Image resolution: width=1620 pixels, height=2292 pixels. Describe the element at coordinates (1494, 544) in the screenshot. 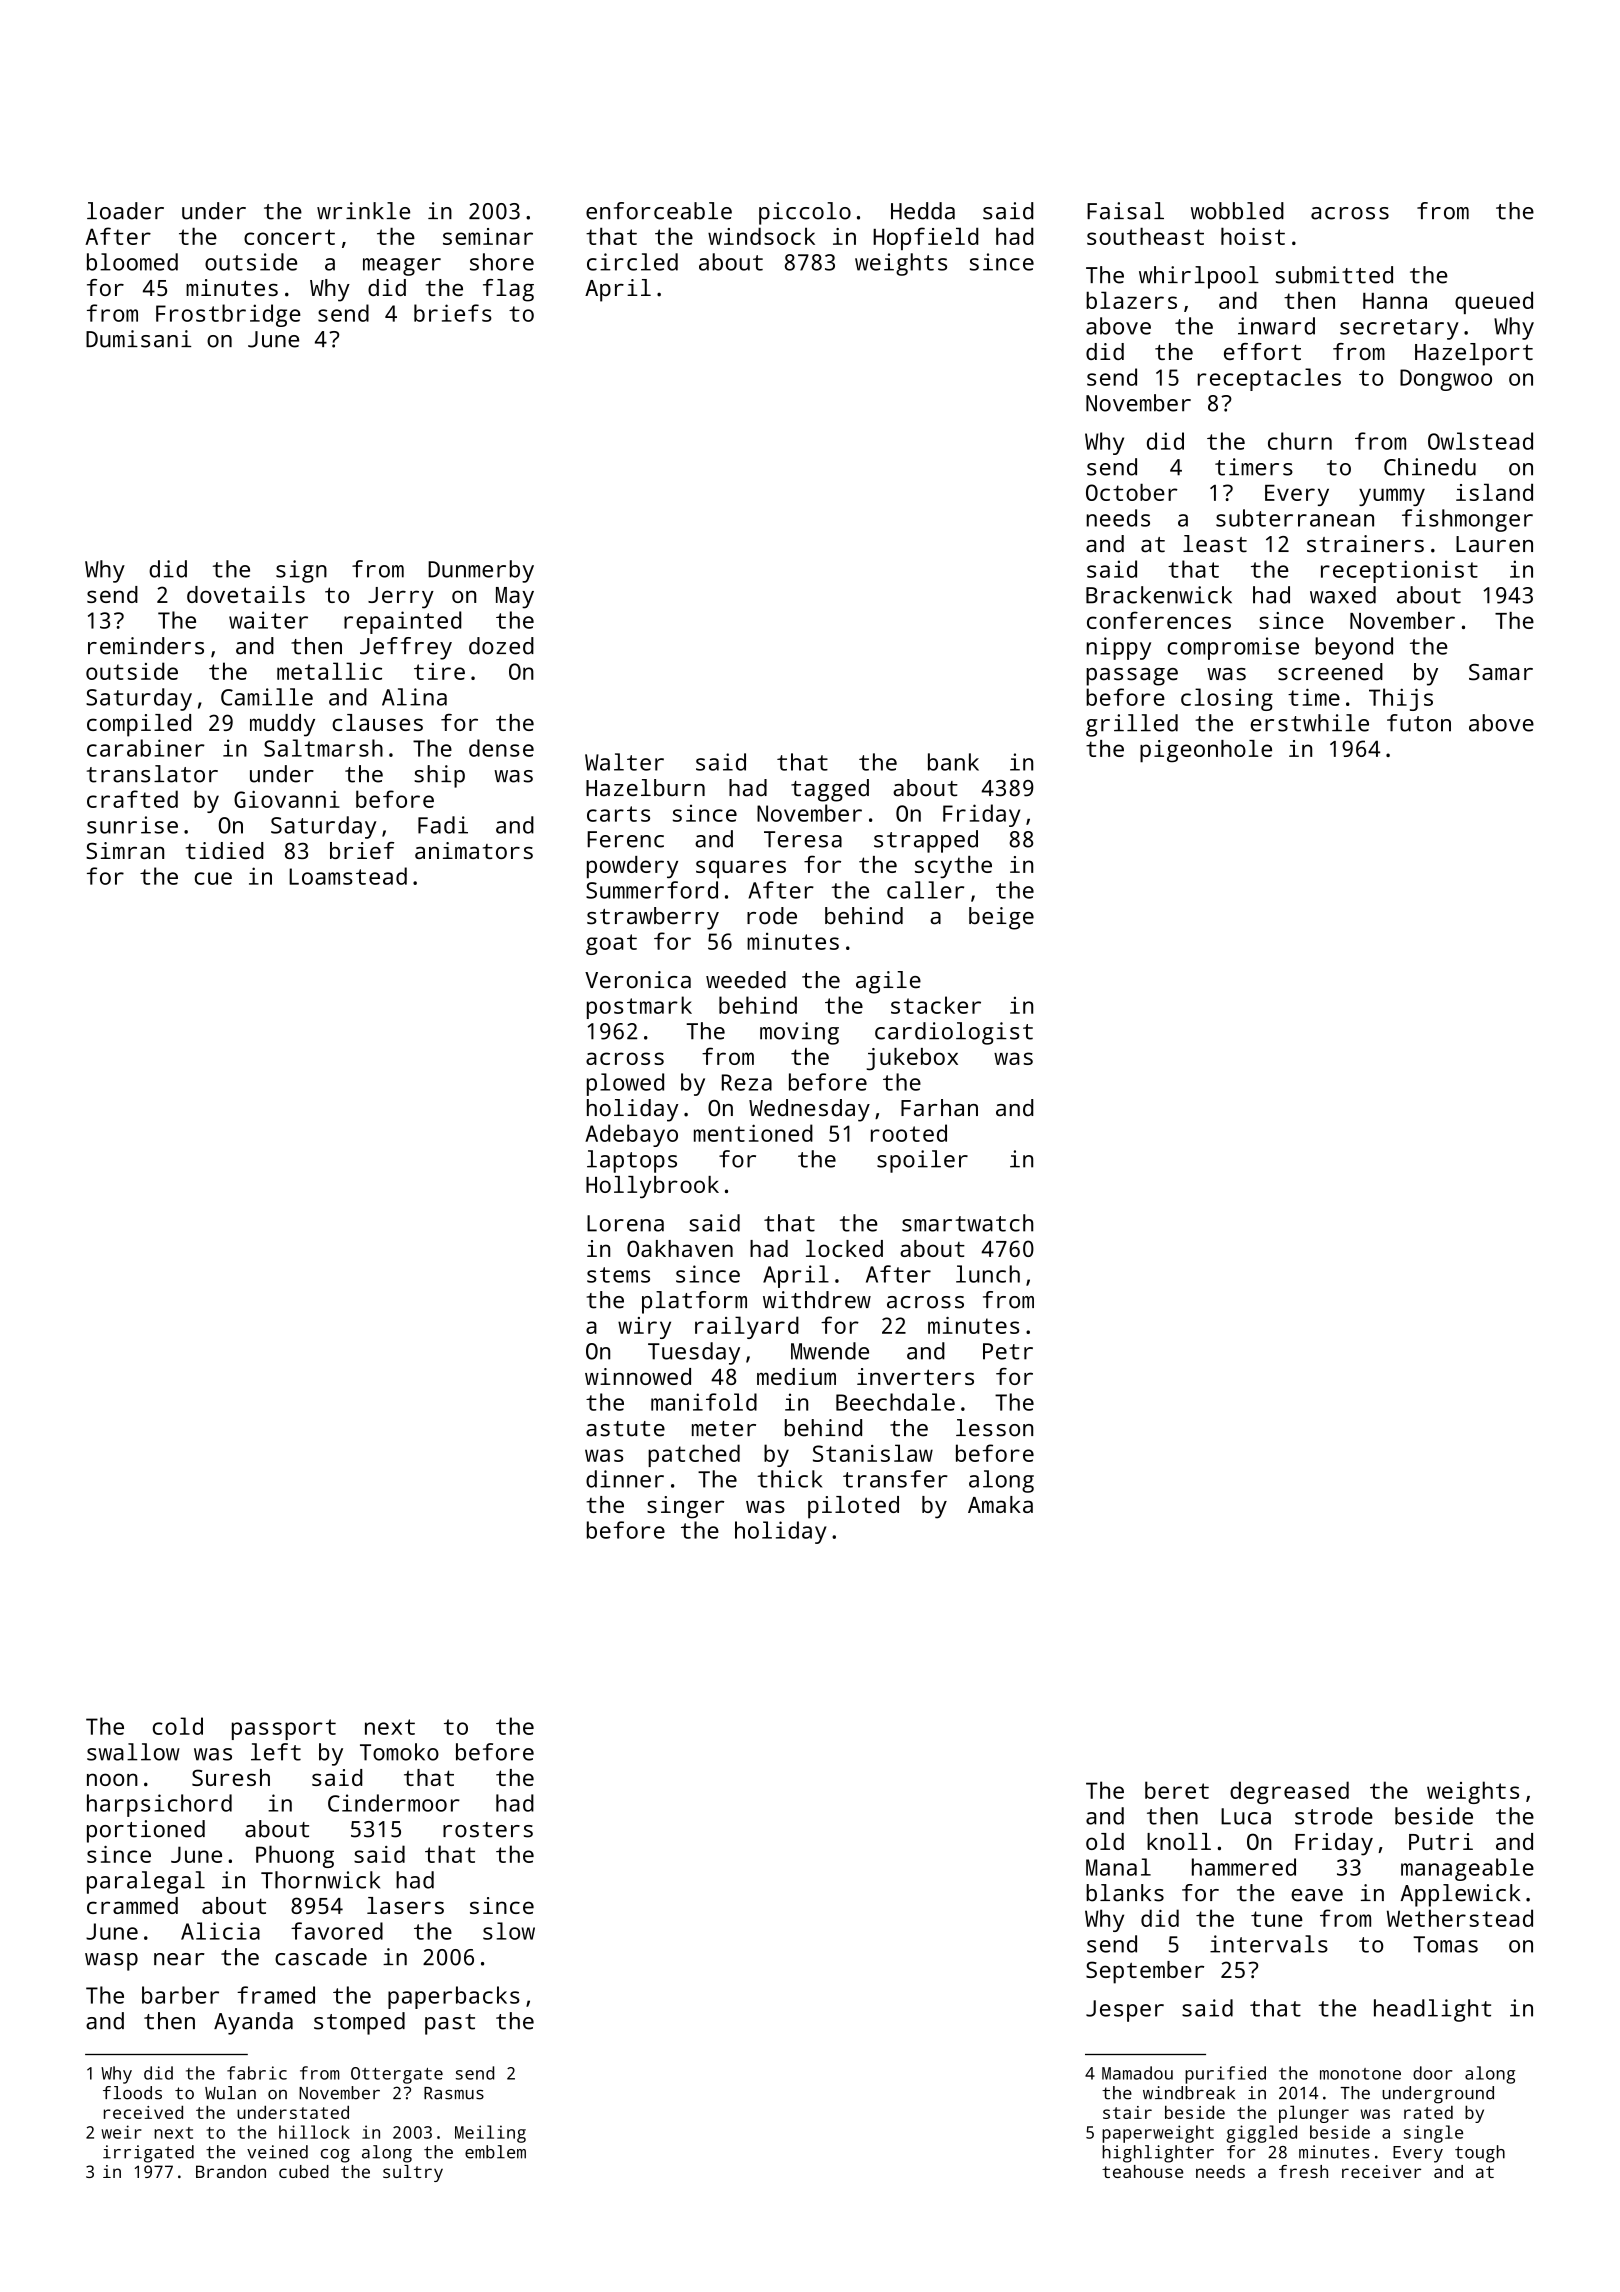

I see `Lauren` at that location.
